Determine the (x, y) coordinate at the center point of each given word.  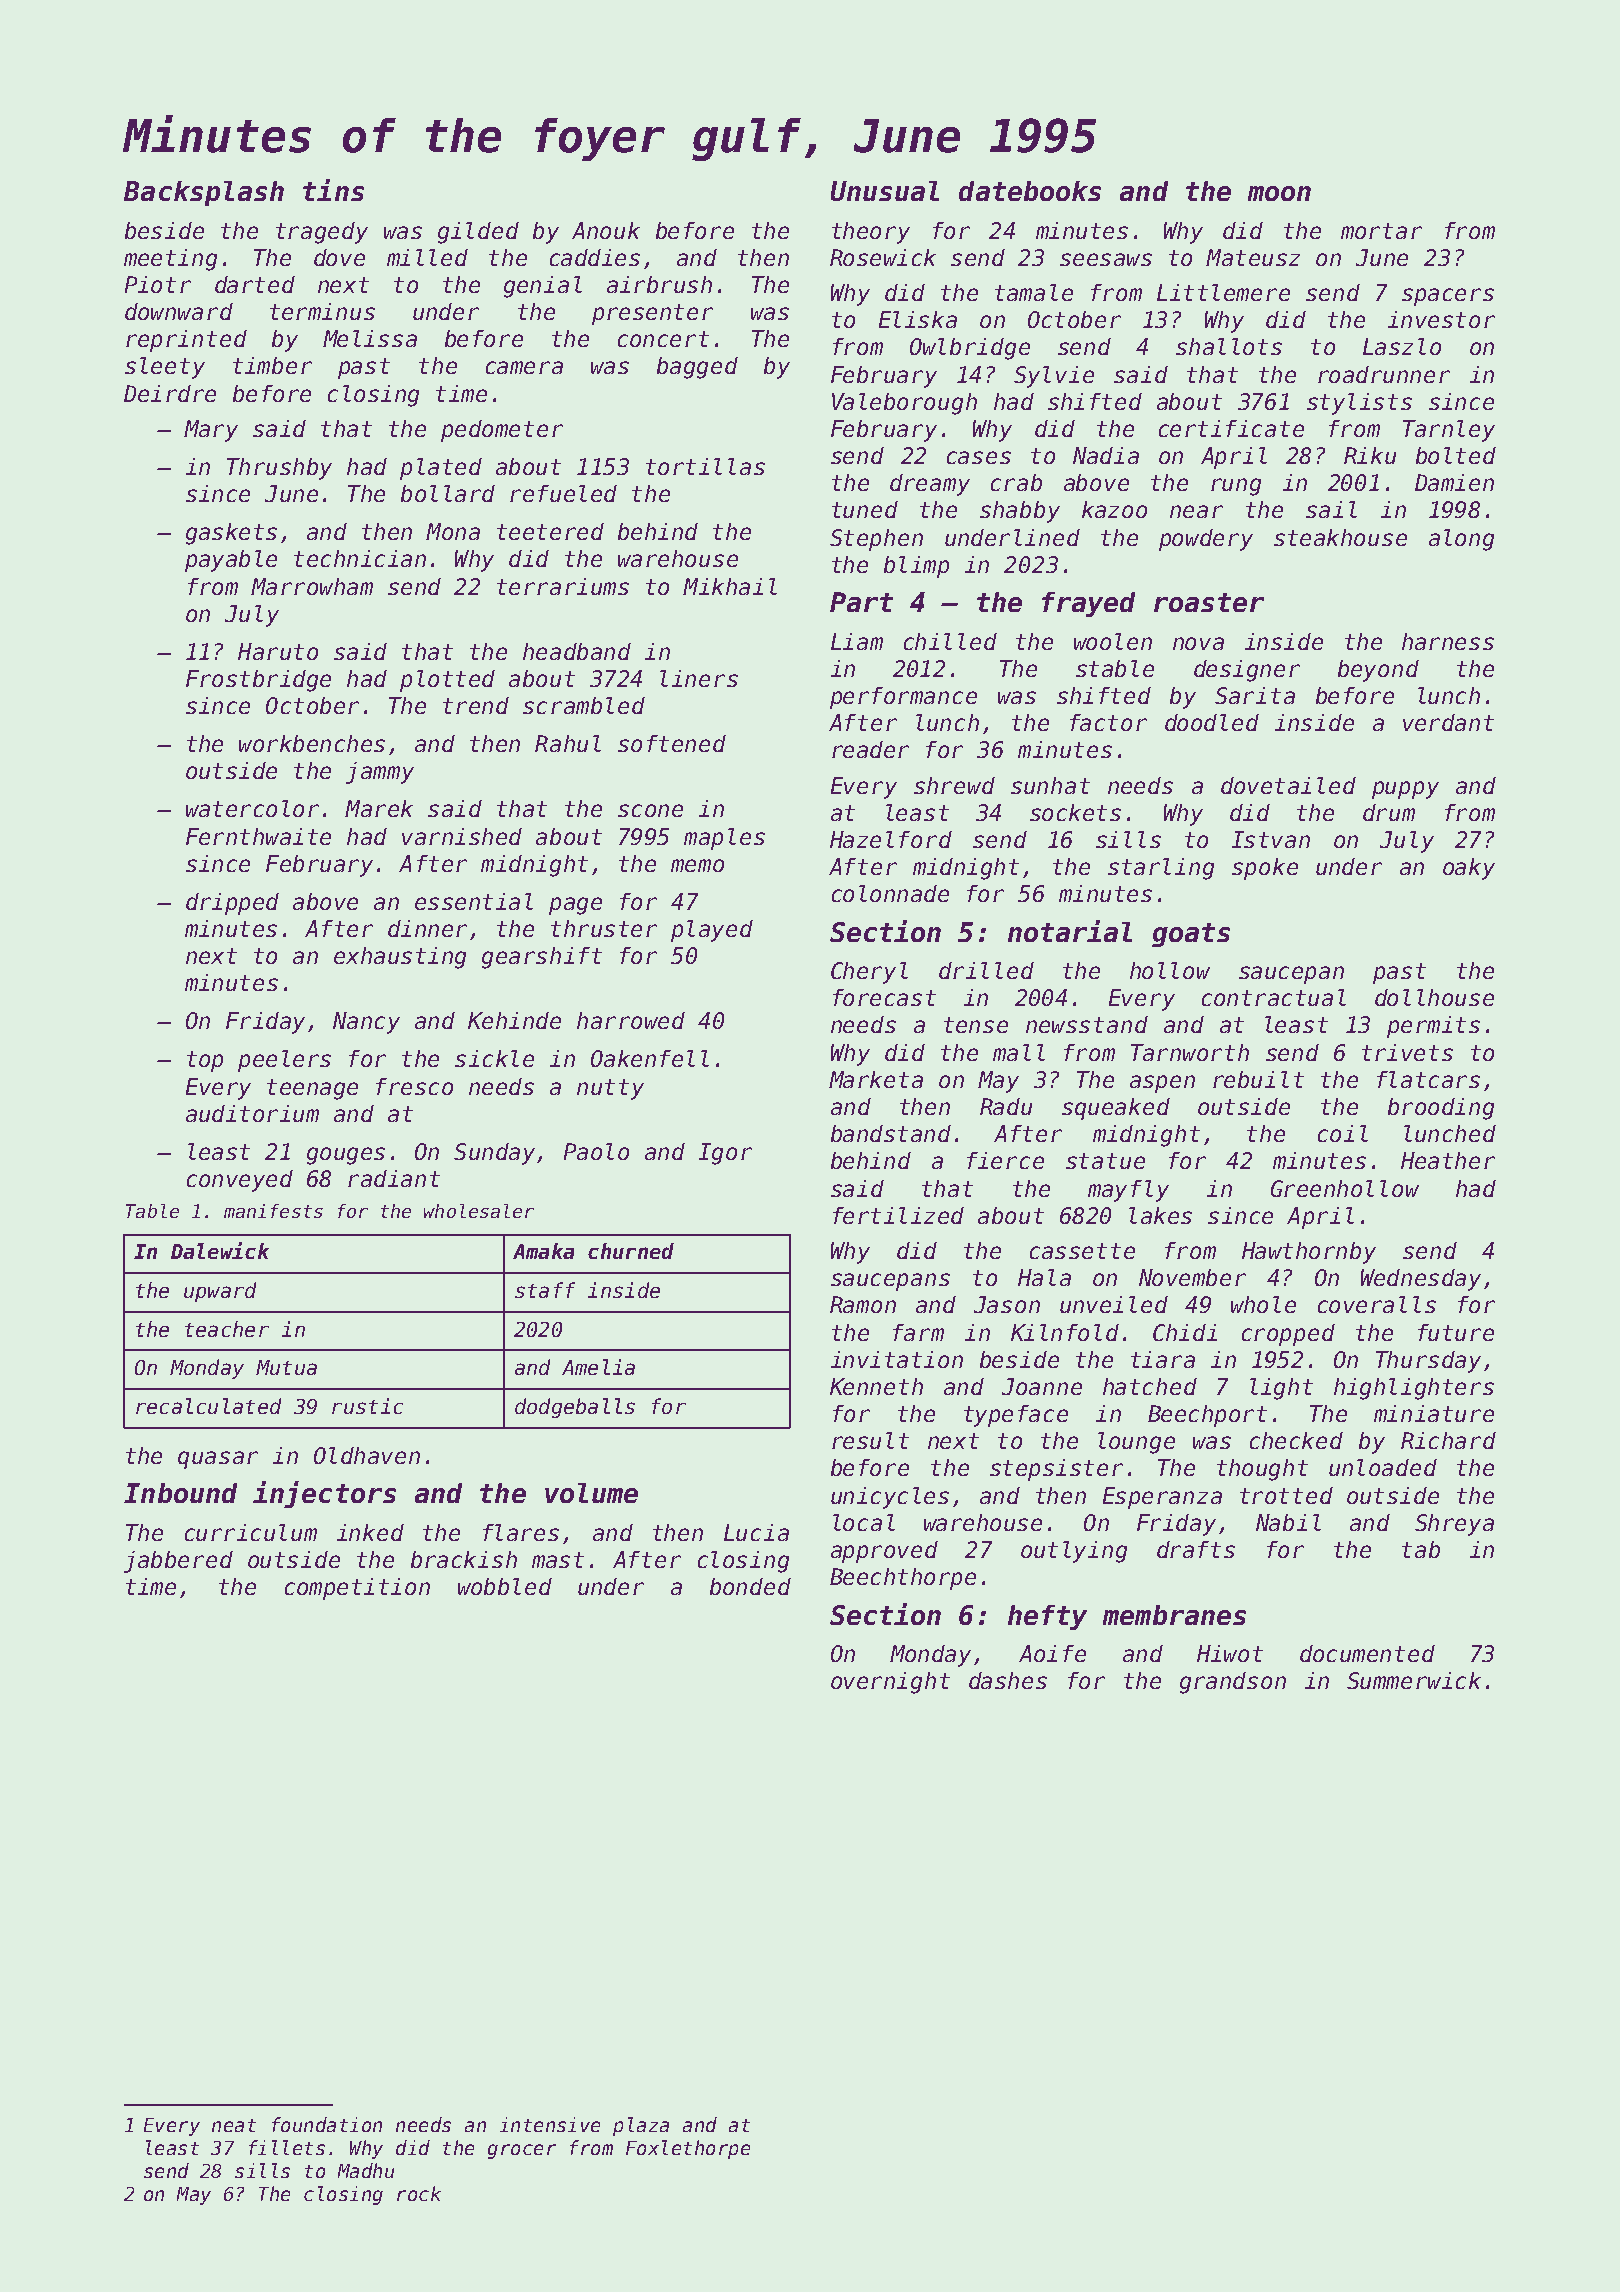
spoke (1265, 869)
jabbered (178, 1562)
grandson (1233, 1683)
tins (333, 190)
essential (474, 901)
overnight (890, 1683)
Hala (1044, 1277)
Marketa (876, 1079)
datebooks (1030, 191)
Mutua (286, 1367)
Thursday (1428, 1362)
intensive (550, 2124)
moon (1279, 193)
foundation (327, 2124)
